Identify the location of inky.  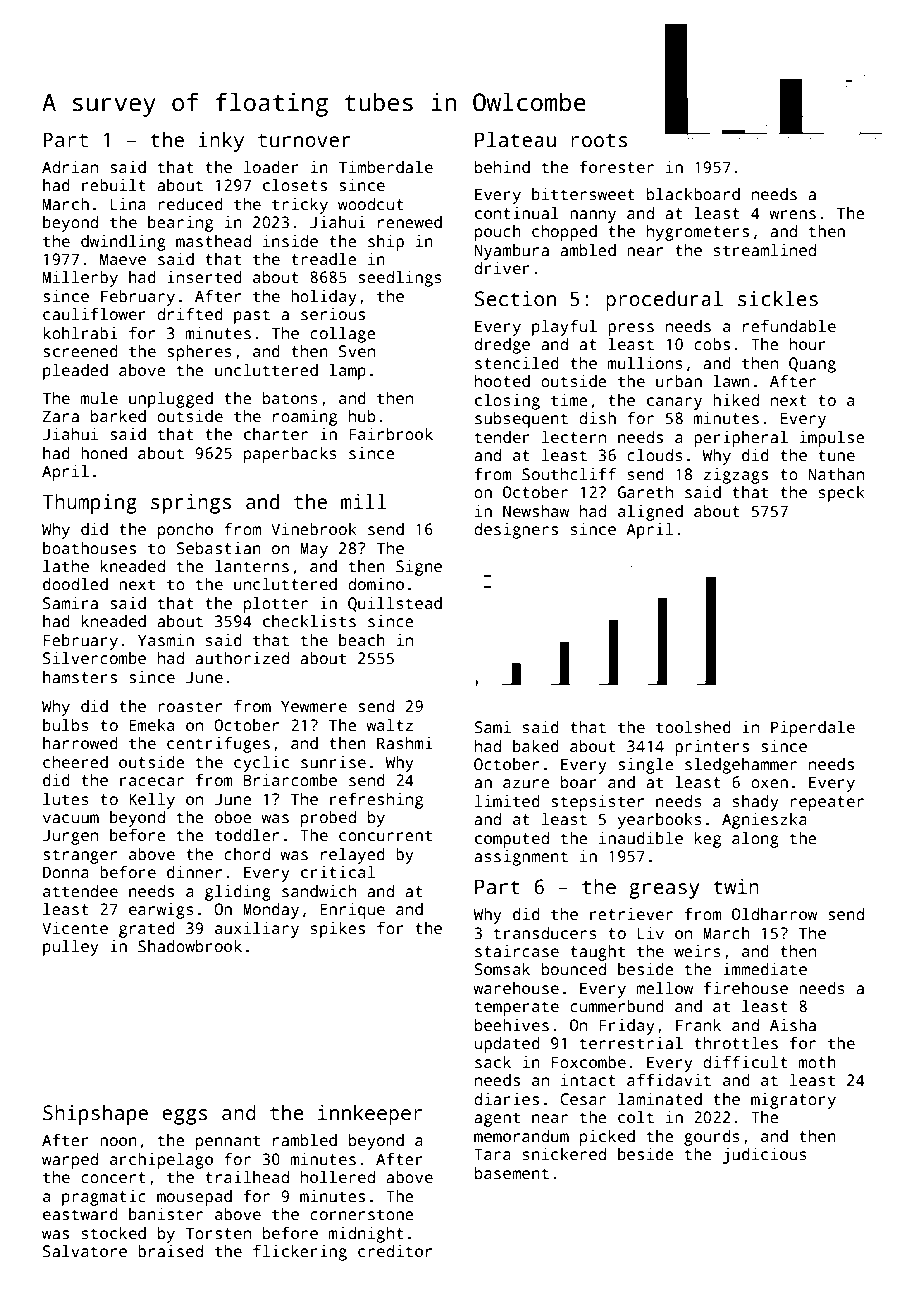
(221, 142).
